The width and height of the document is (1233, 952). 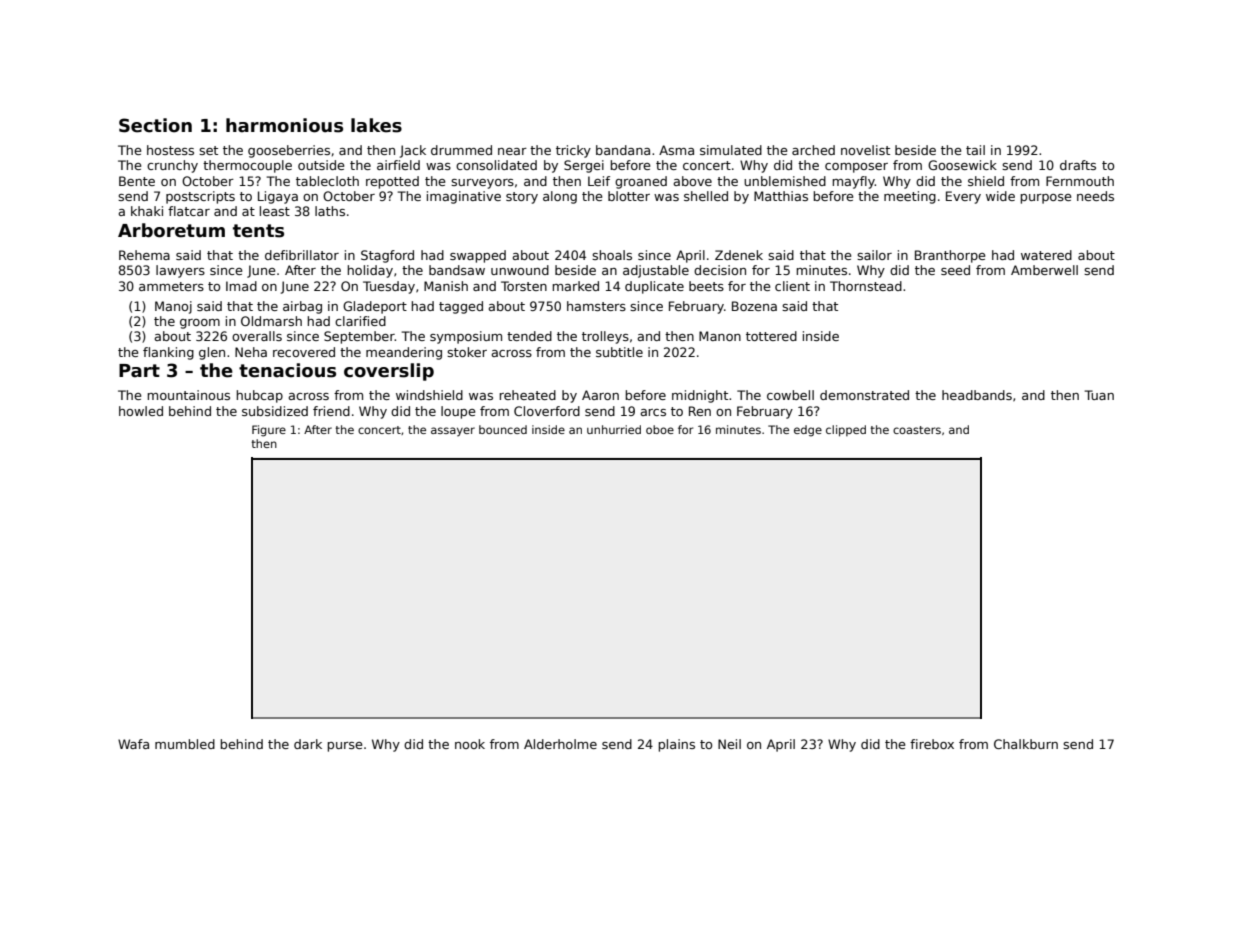 I want to click on nook, so click(x=470, y=744).
